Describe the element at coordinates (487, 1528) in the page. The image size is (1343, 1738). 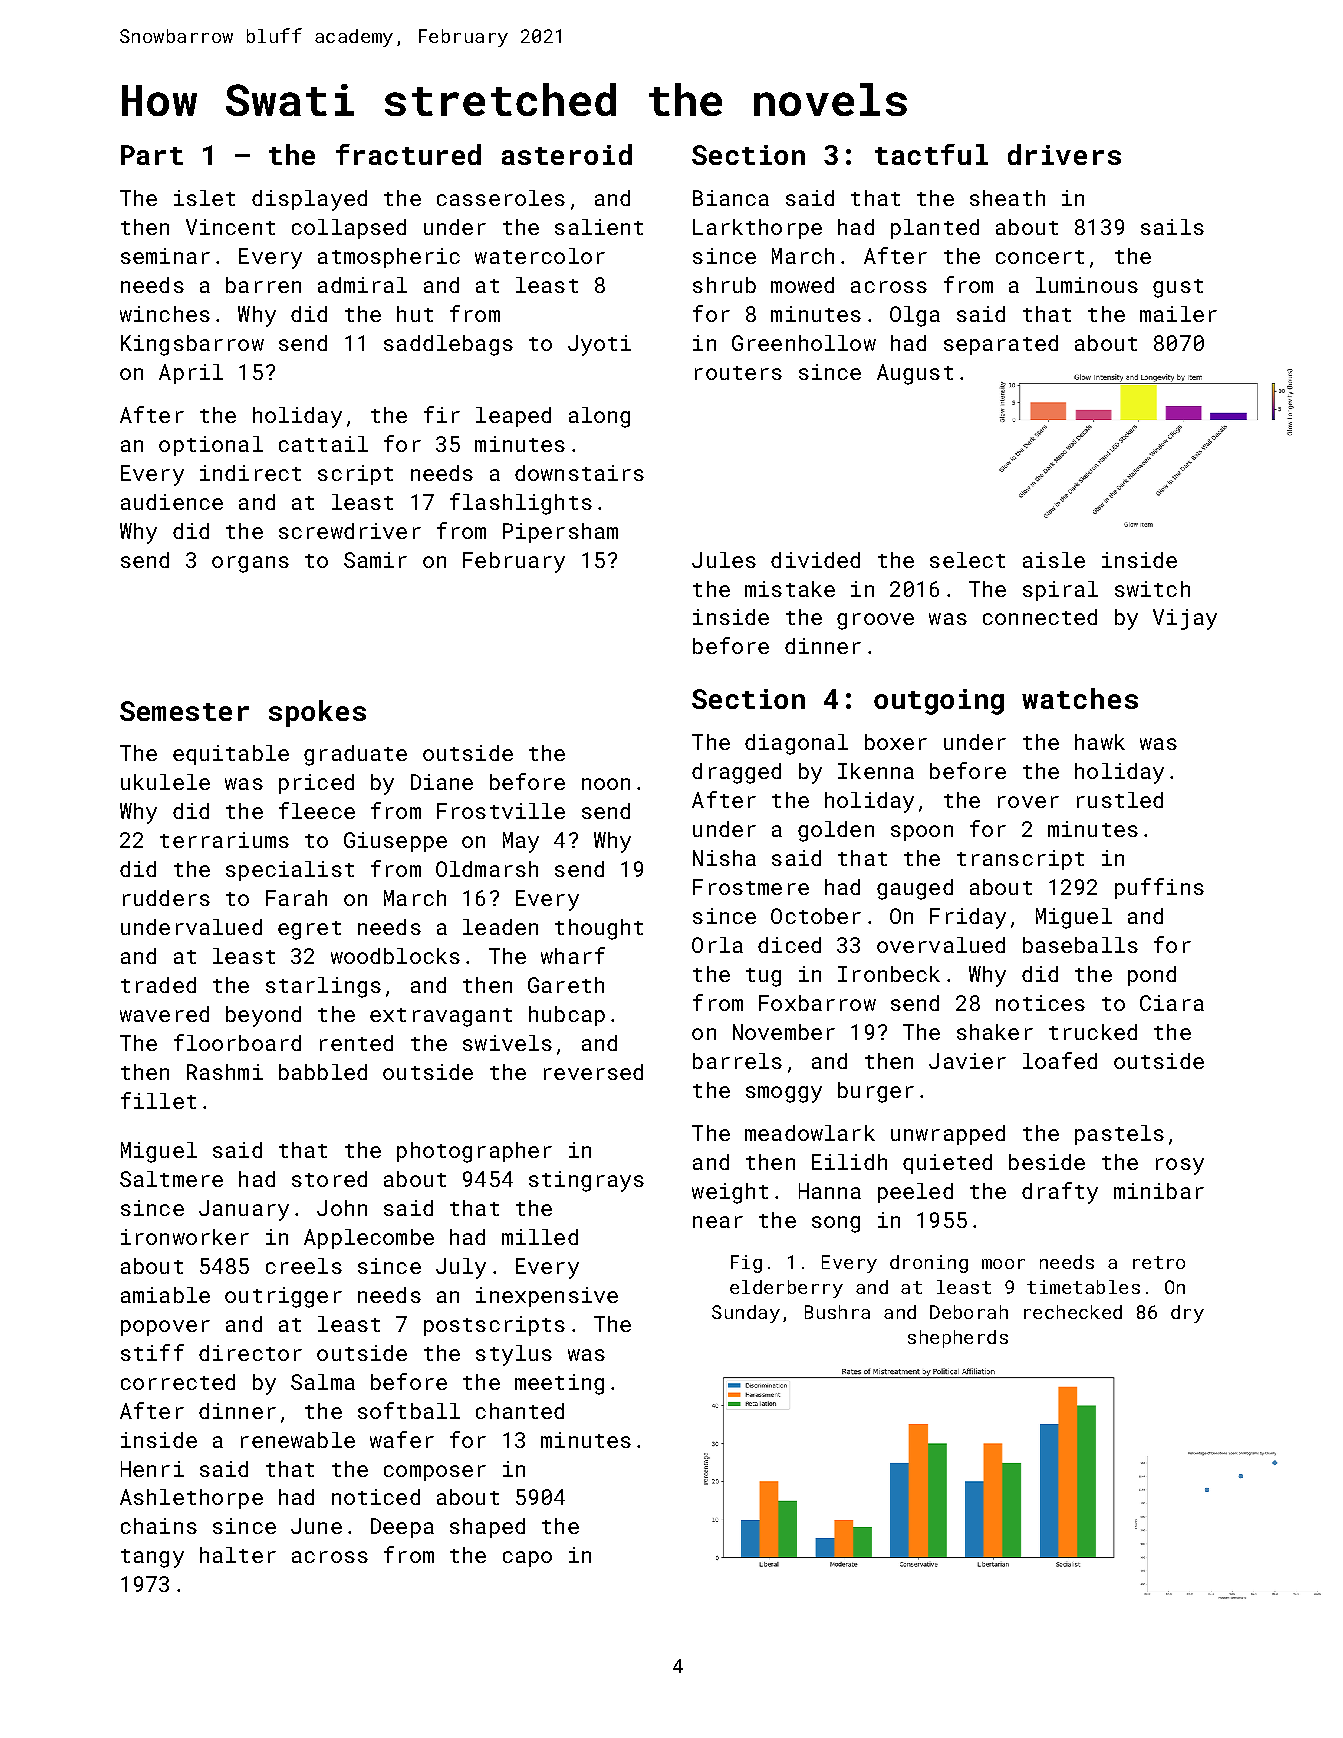
I see `shaped` at that location.
